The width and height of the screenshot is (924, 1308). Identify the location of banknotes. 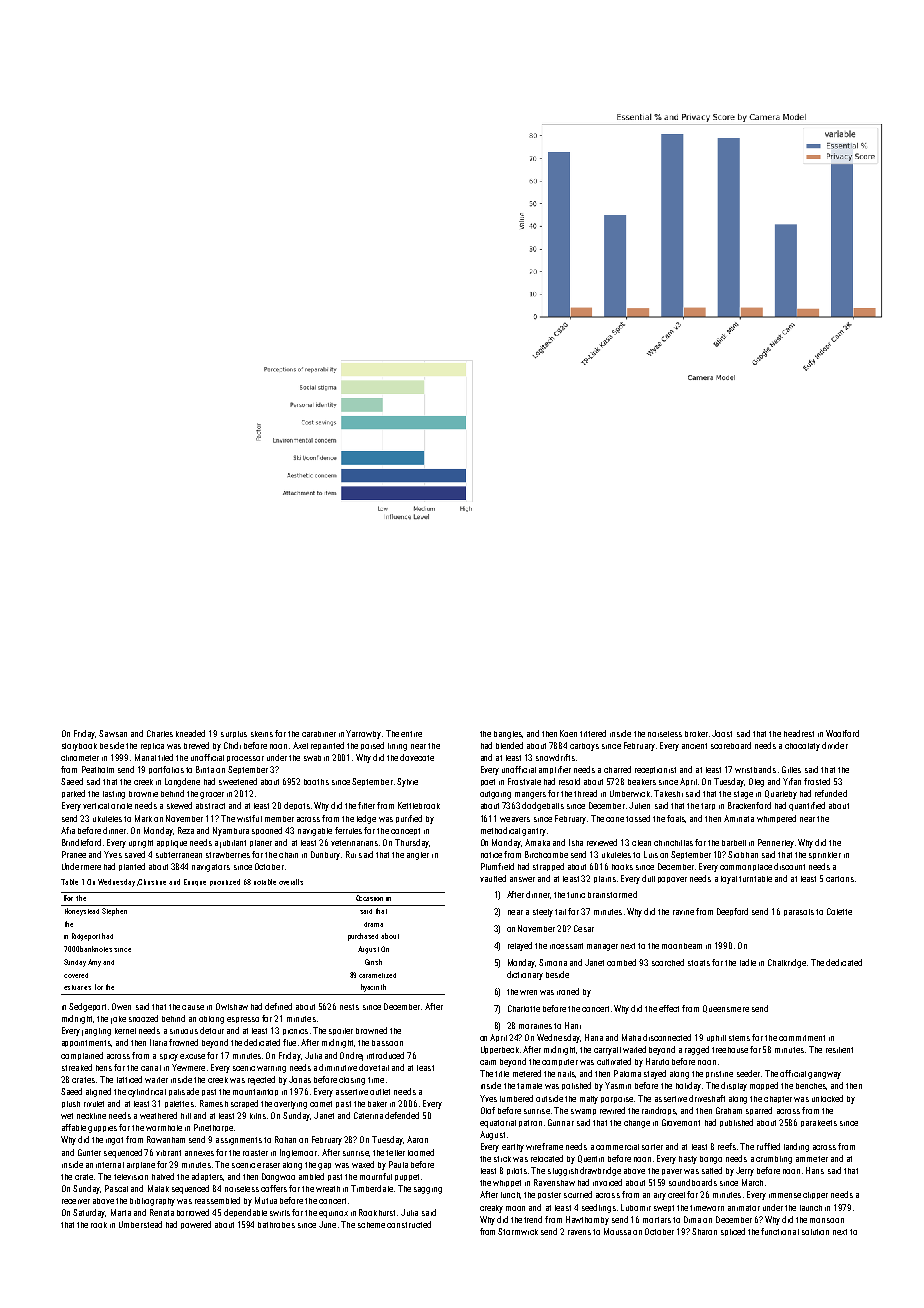
(96, 949).
